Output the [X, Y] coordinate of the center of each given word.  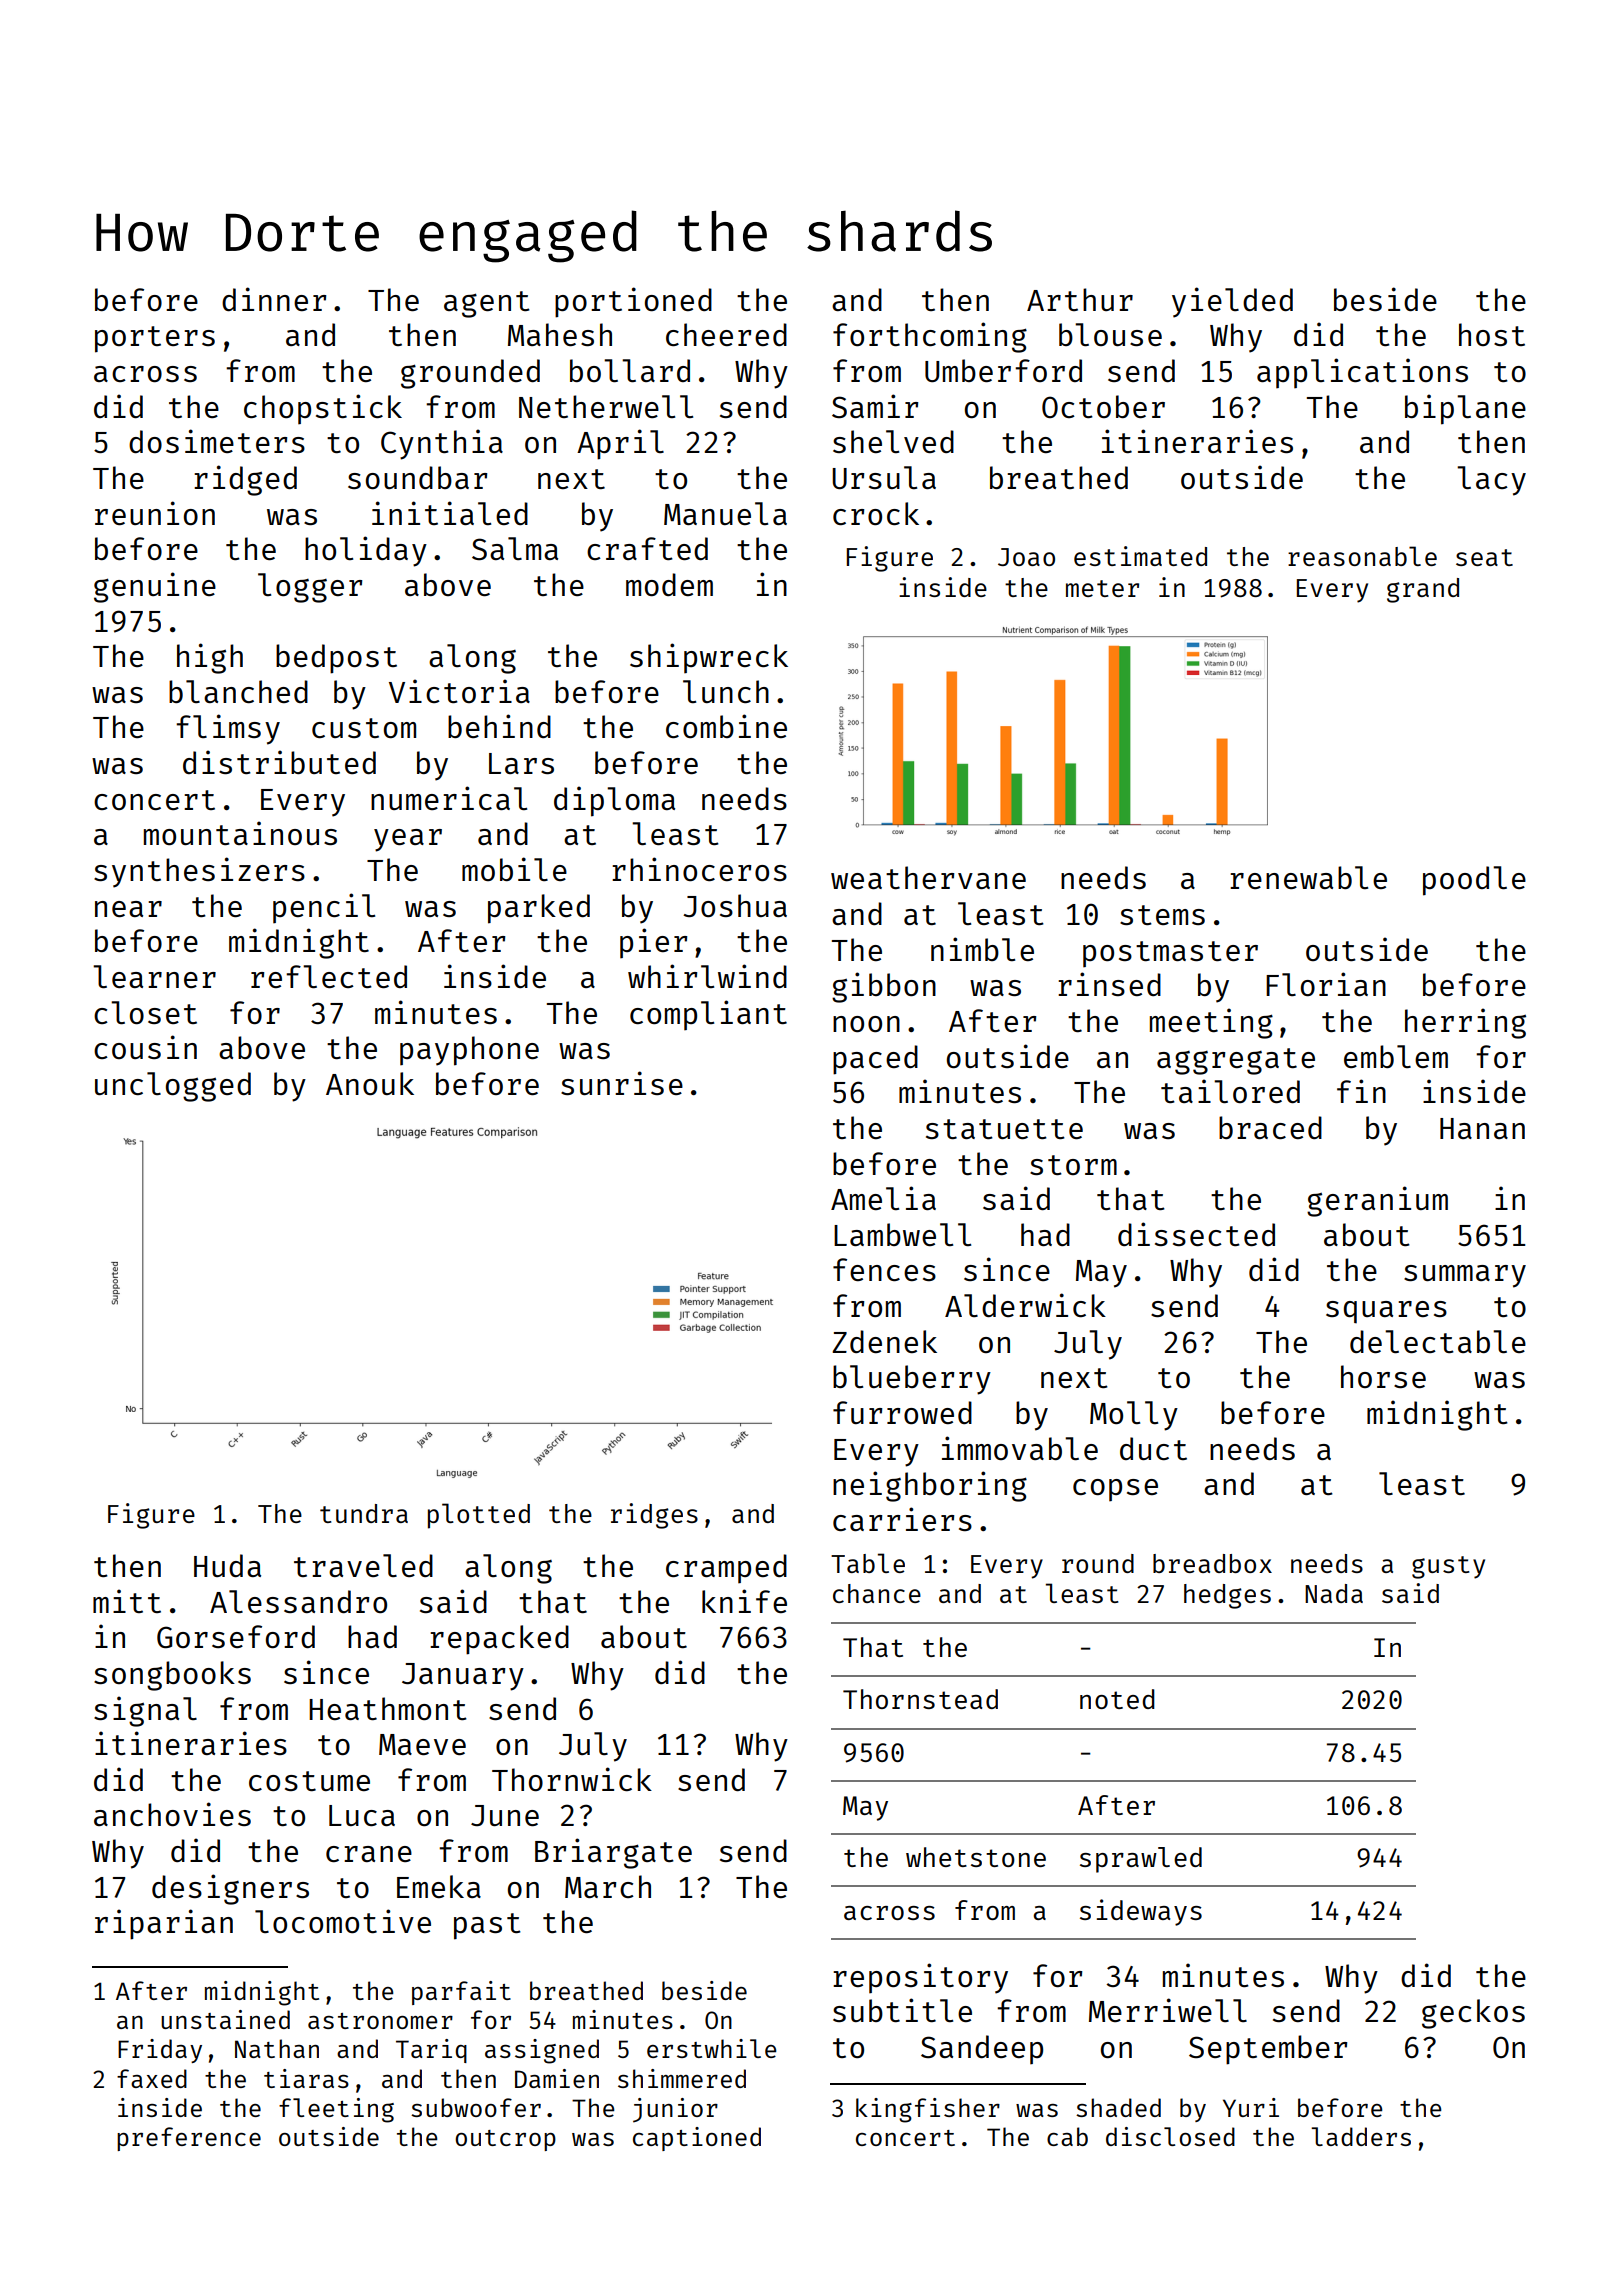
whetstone [976, 1857]
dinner [274, 299]
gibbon [884, 987]
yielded [1232, 302]
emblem [1396, 1056]
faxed [152, 2078]
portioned [633, 302]
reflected [329, 976]
